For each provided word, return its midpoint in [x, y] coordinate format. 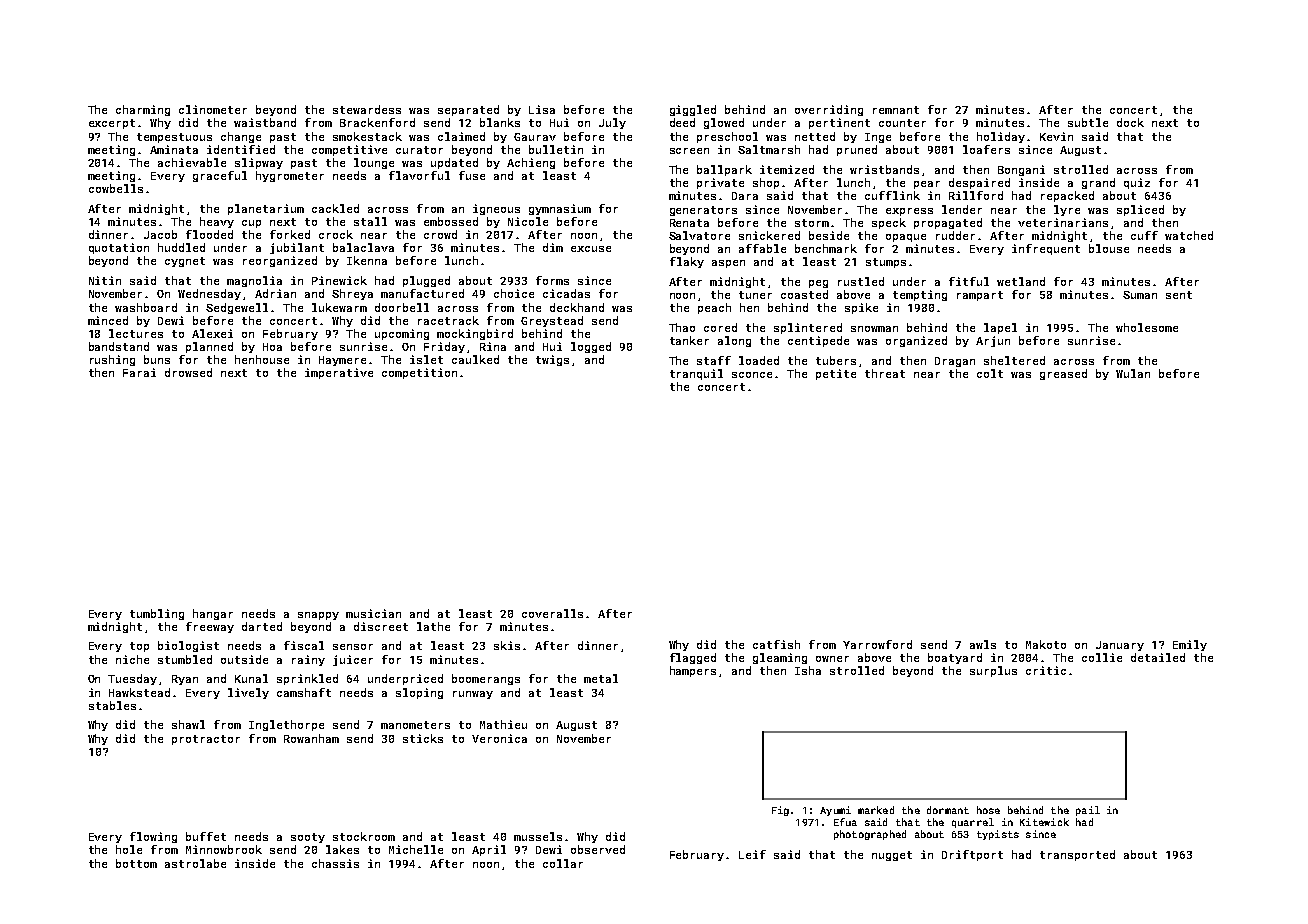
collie [1102, 657]
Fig [780, 811]
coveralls [552, 613]
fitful [969, 281]
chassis [335, 863]
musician [373, 613]
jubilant [297, 248]
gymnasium [560, 209]
